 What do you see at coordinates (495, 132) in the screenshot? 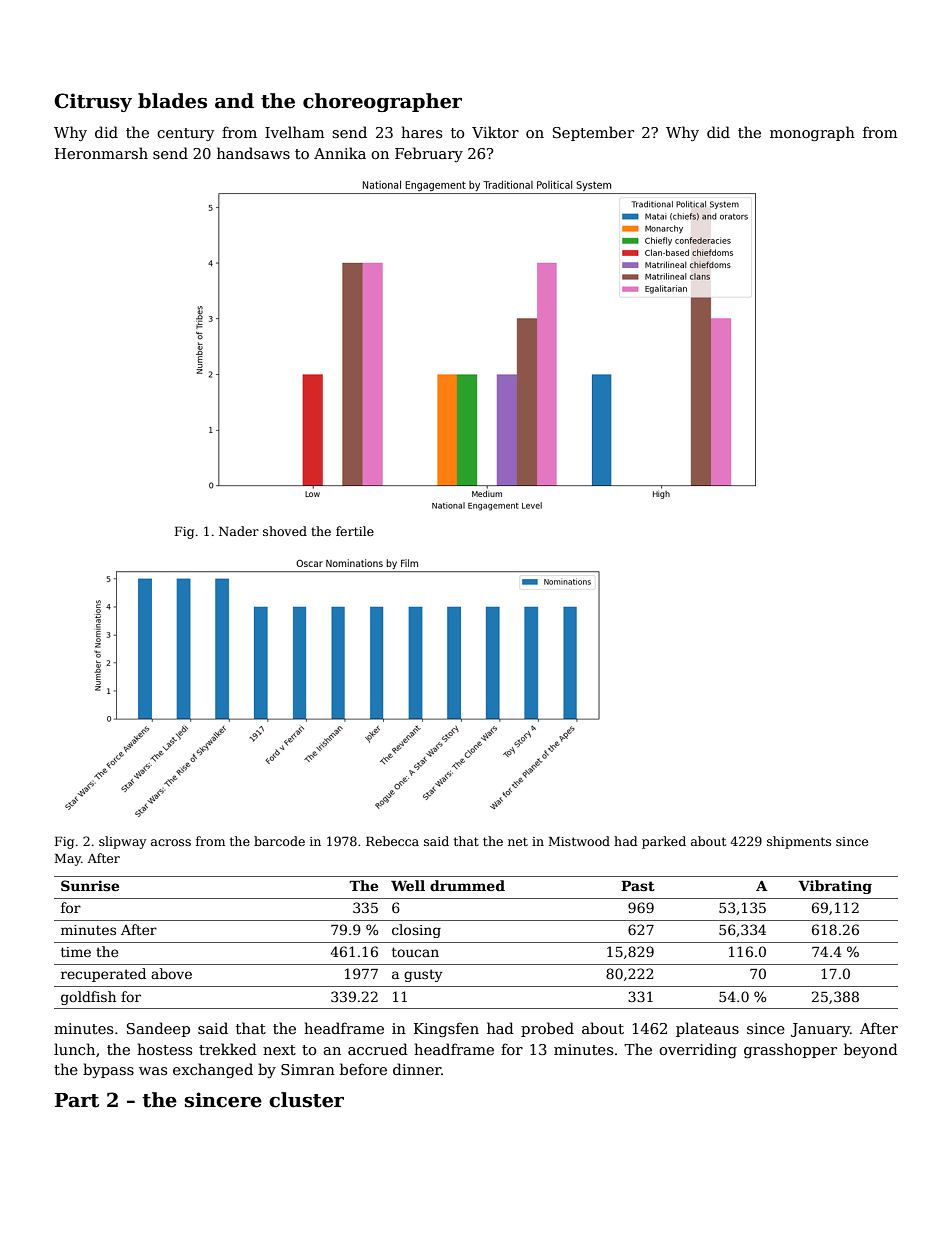
I see `Viktor` at bounding box center [495, 132].
